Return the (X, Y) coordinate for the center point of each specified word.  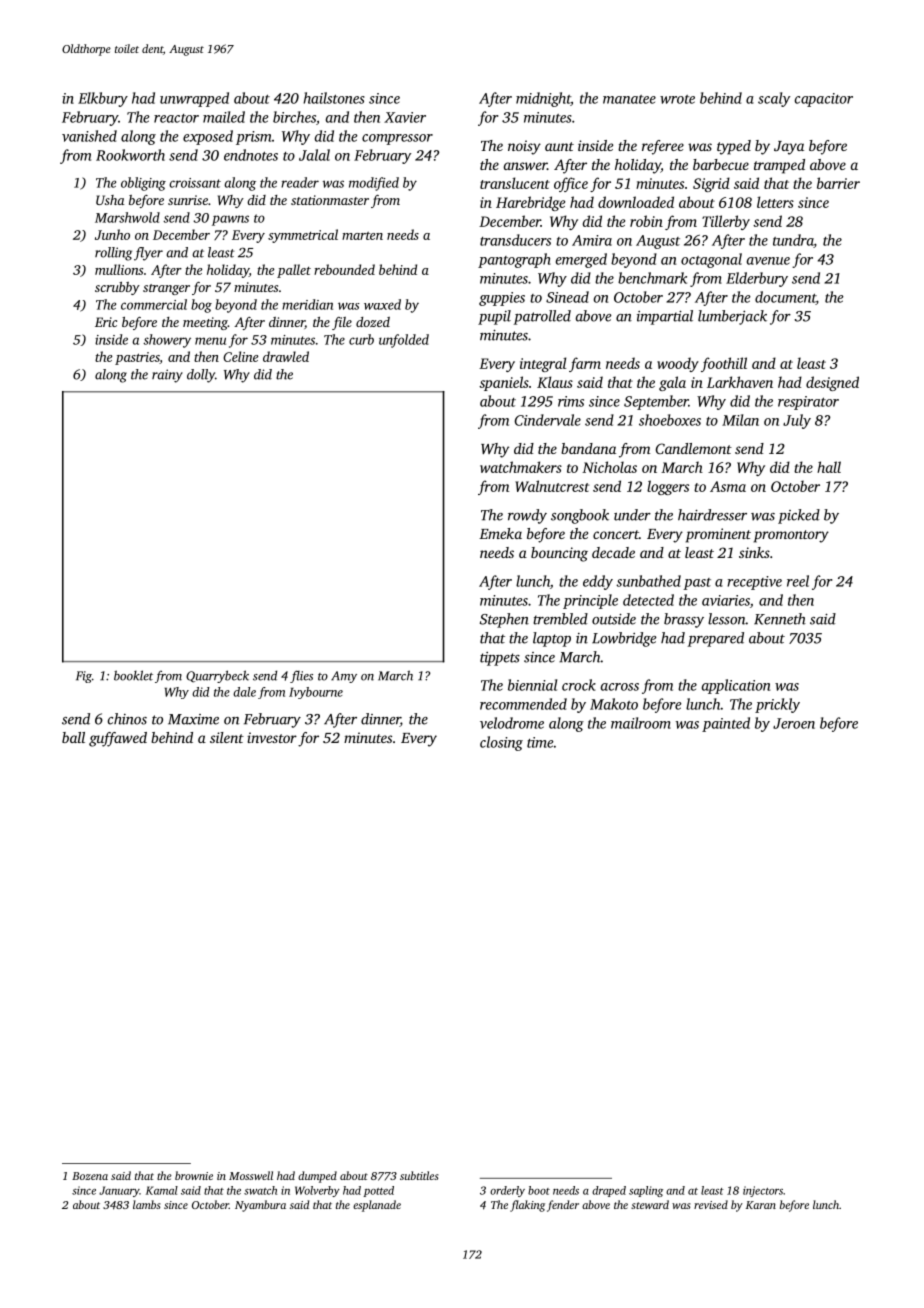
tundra (793, 241)
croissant (195, 183)
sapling (646, 1191)
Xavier (405, 117)
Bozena (90, 1176)
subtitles (419, 1175)
